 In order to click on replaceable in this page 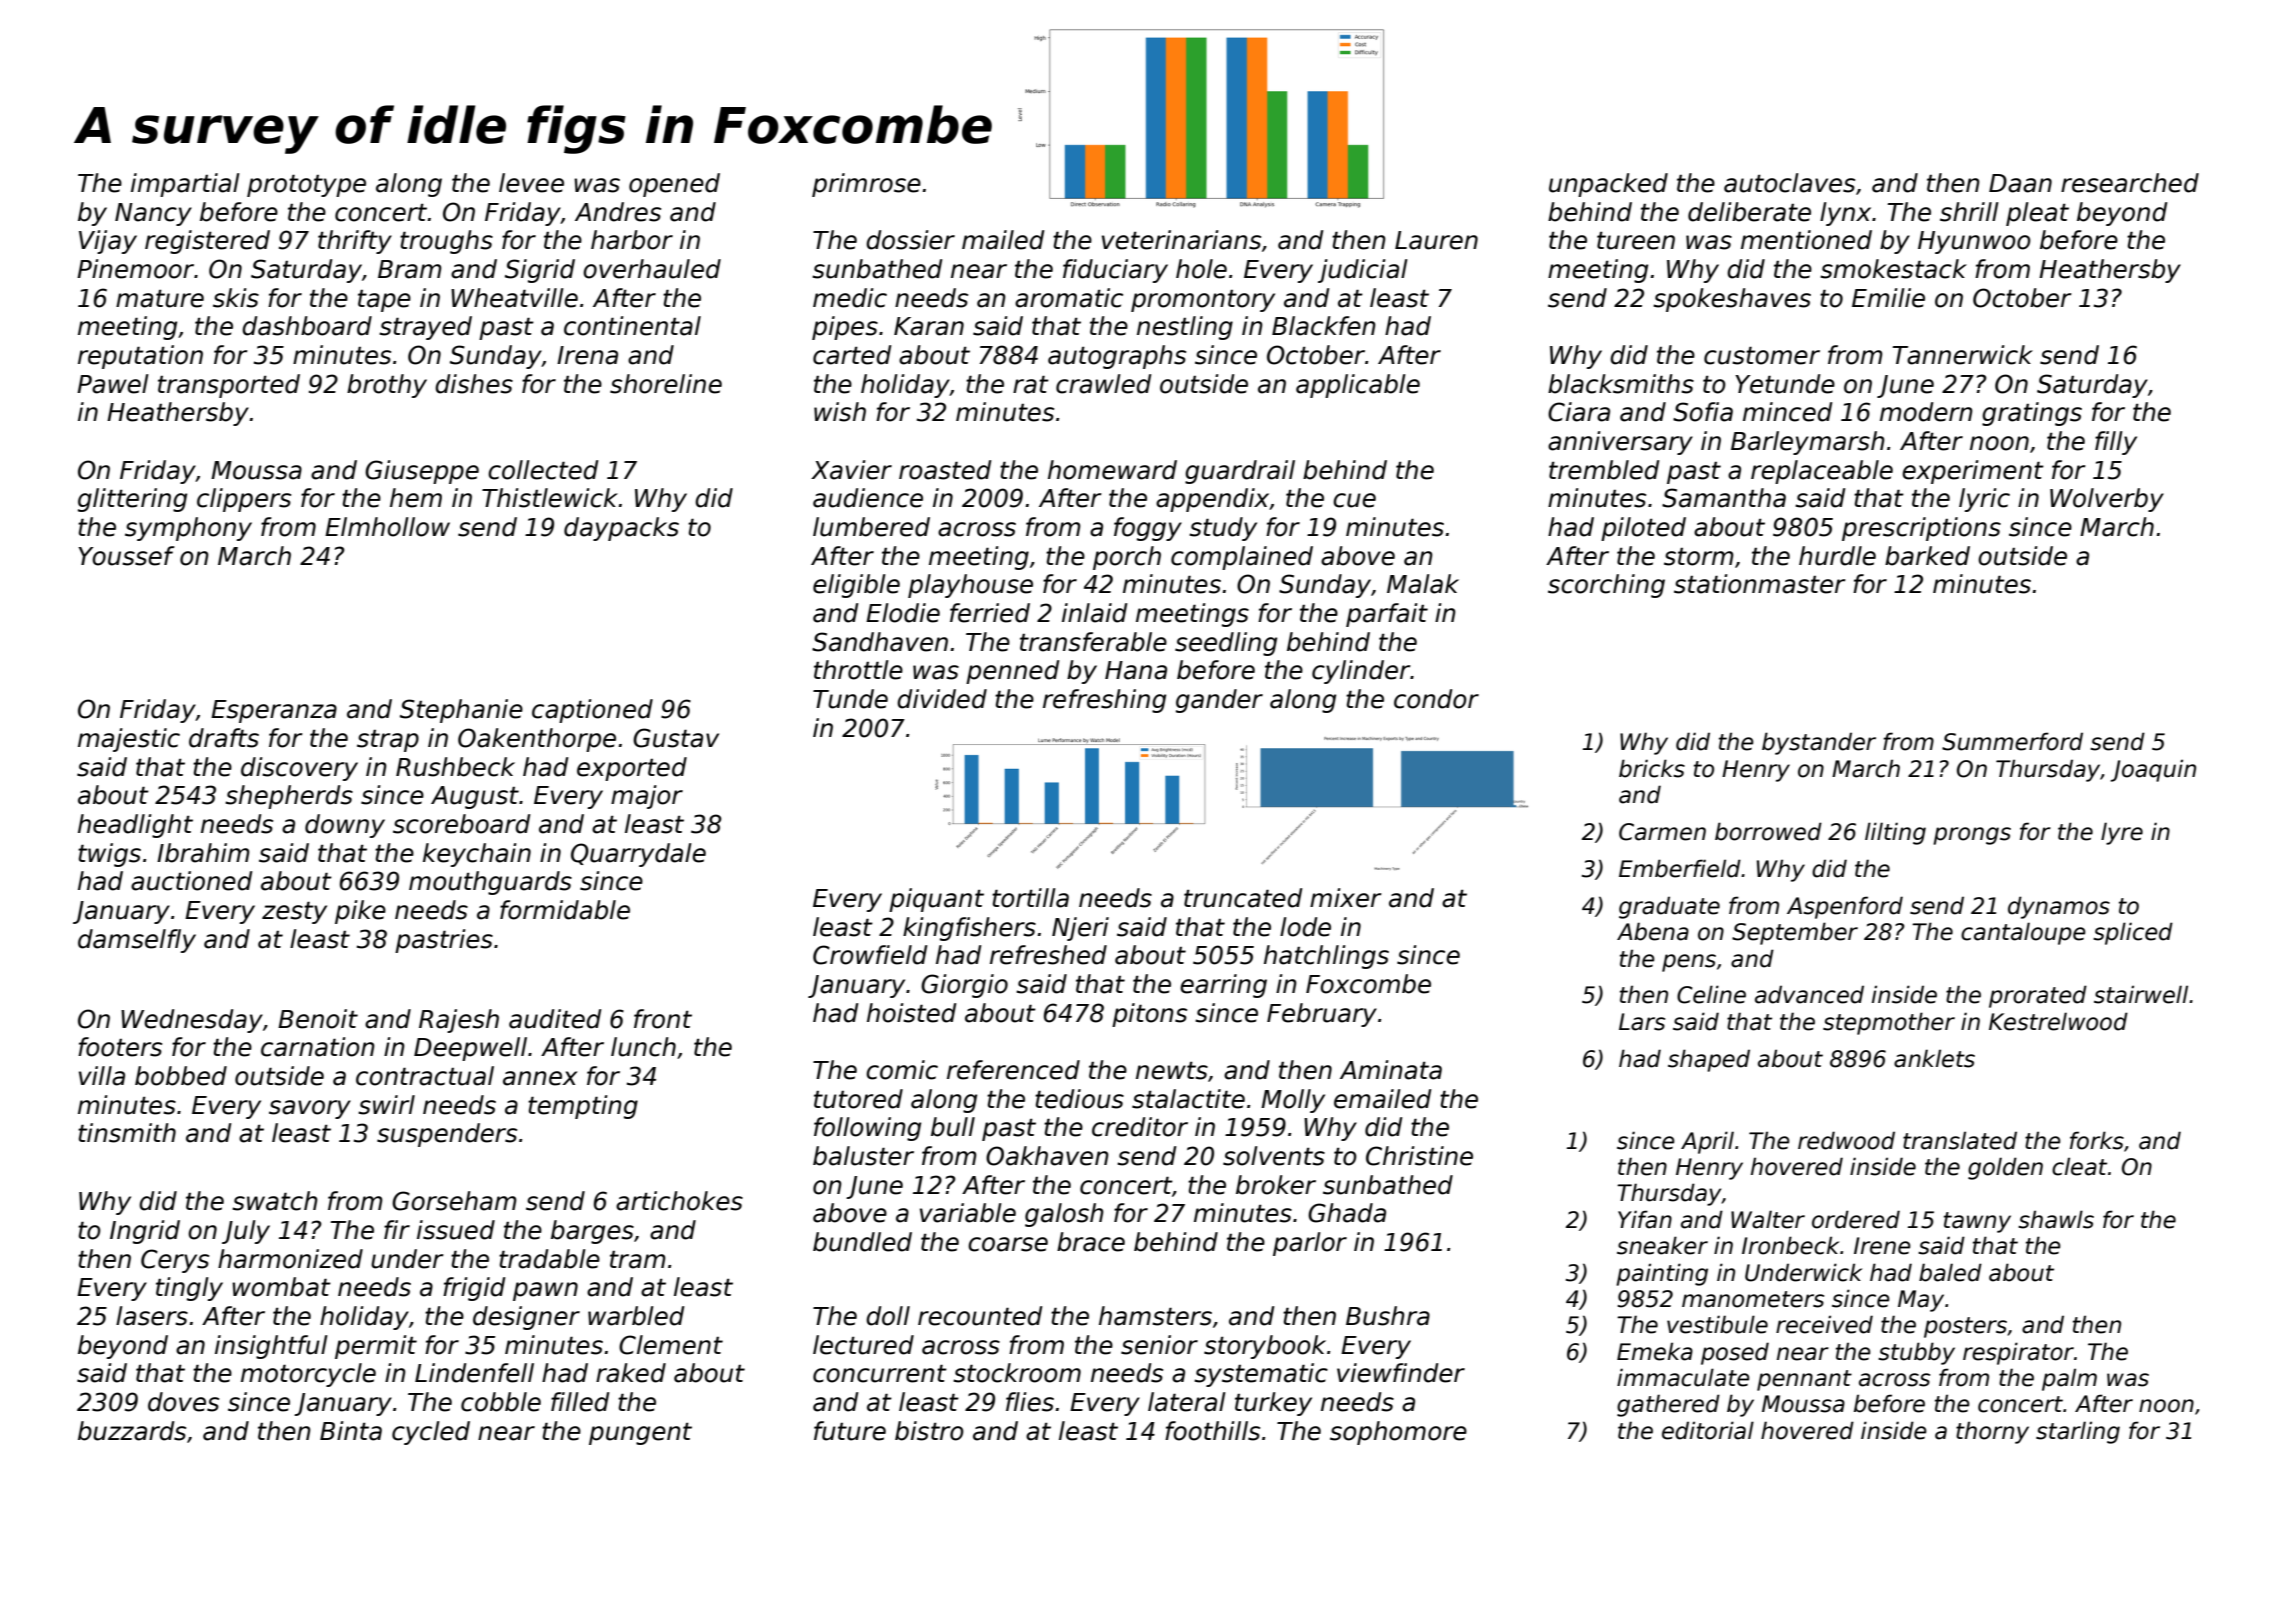, I will do `click(1822, 472)`.
